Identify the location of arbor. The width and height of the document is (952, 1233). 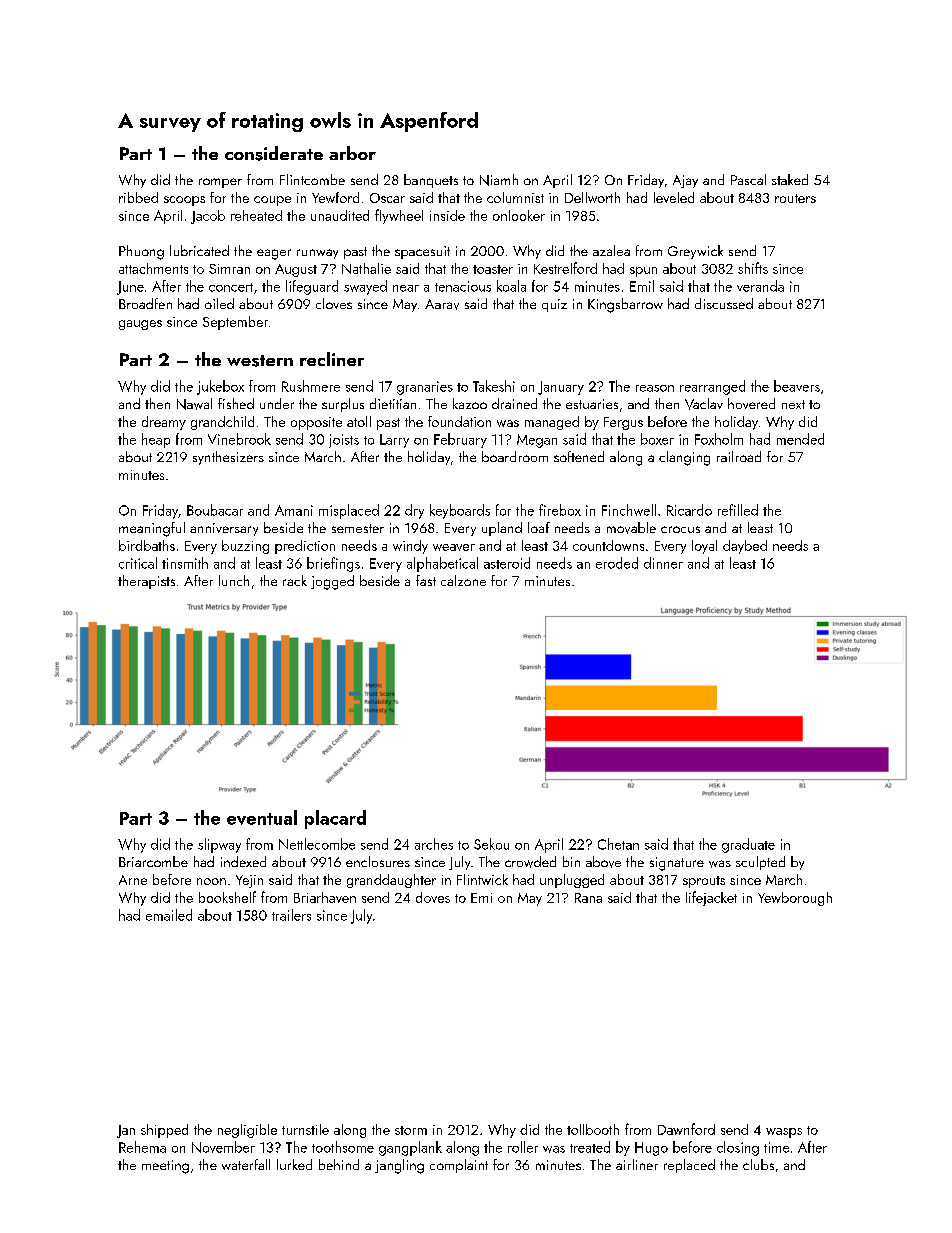
(352, 153).
